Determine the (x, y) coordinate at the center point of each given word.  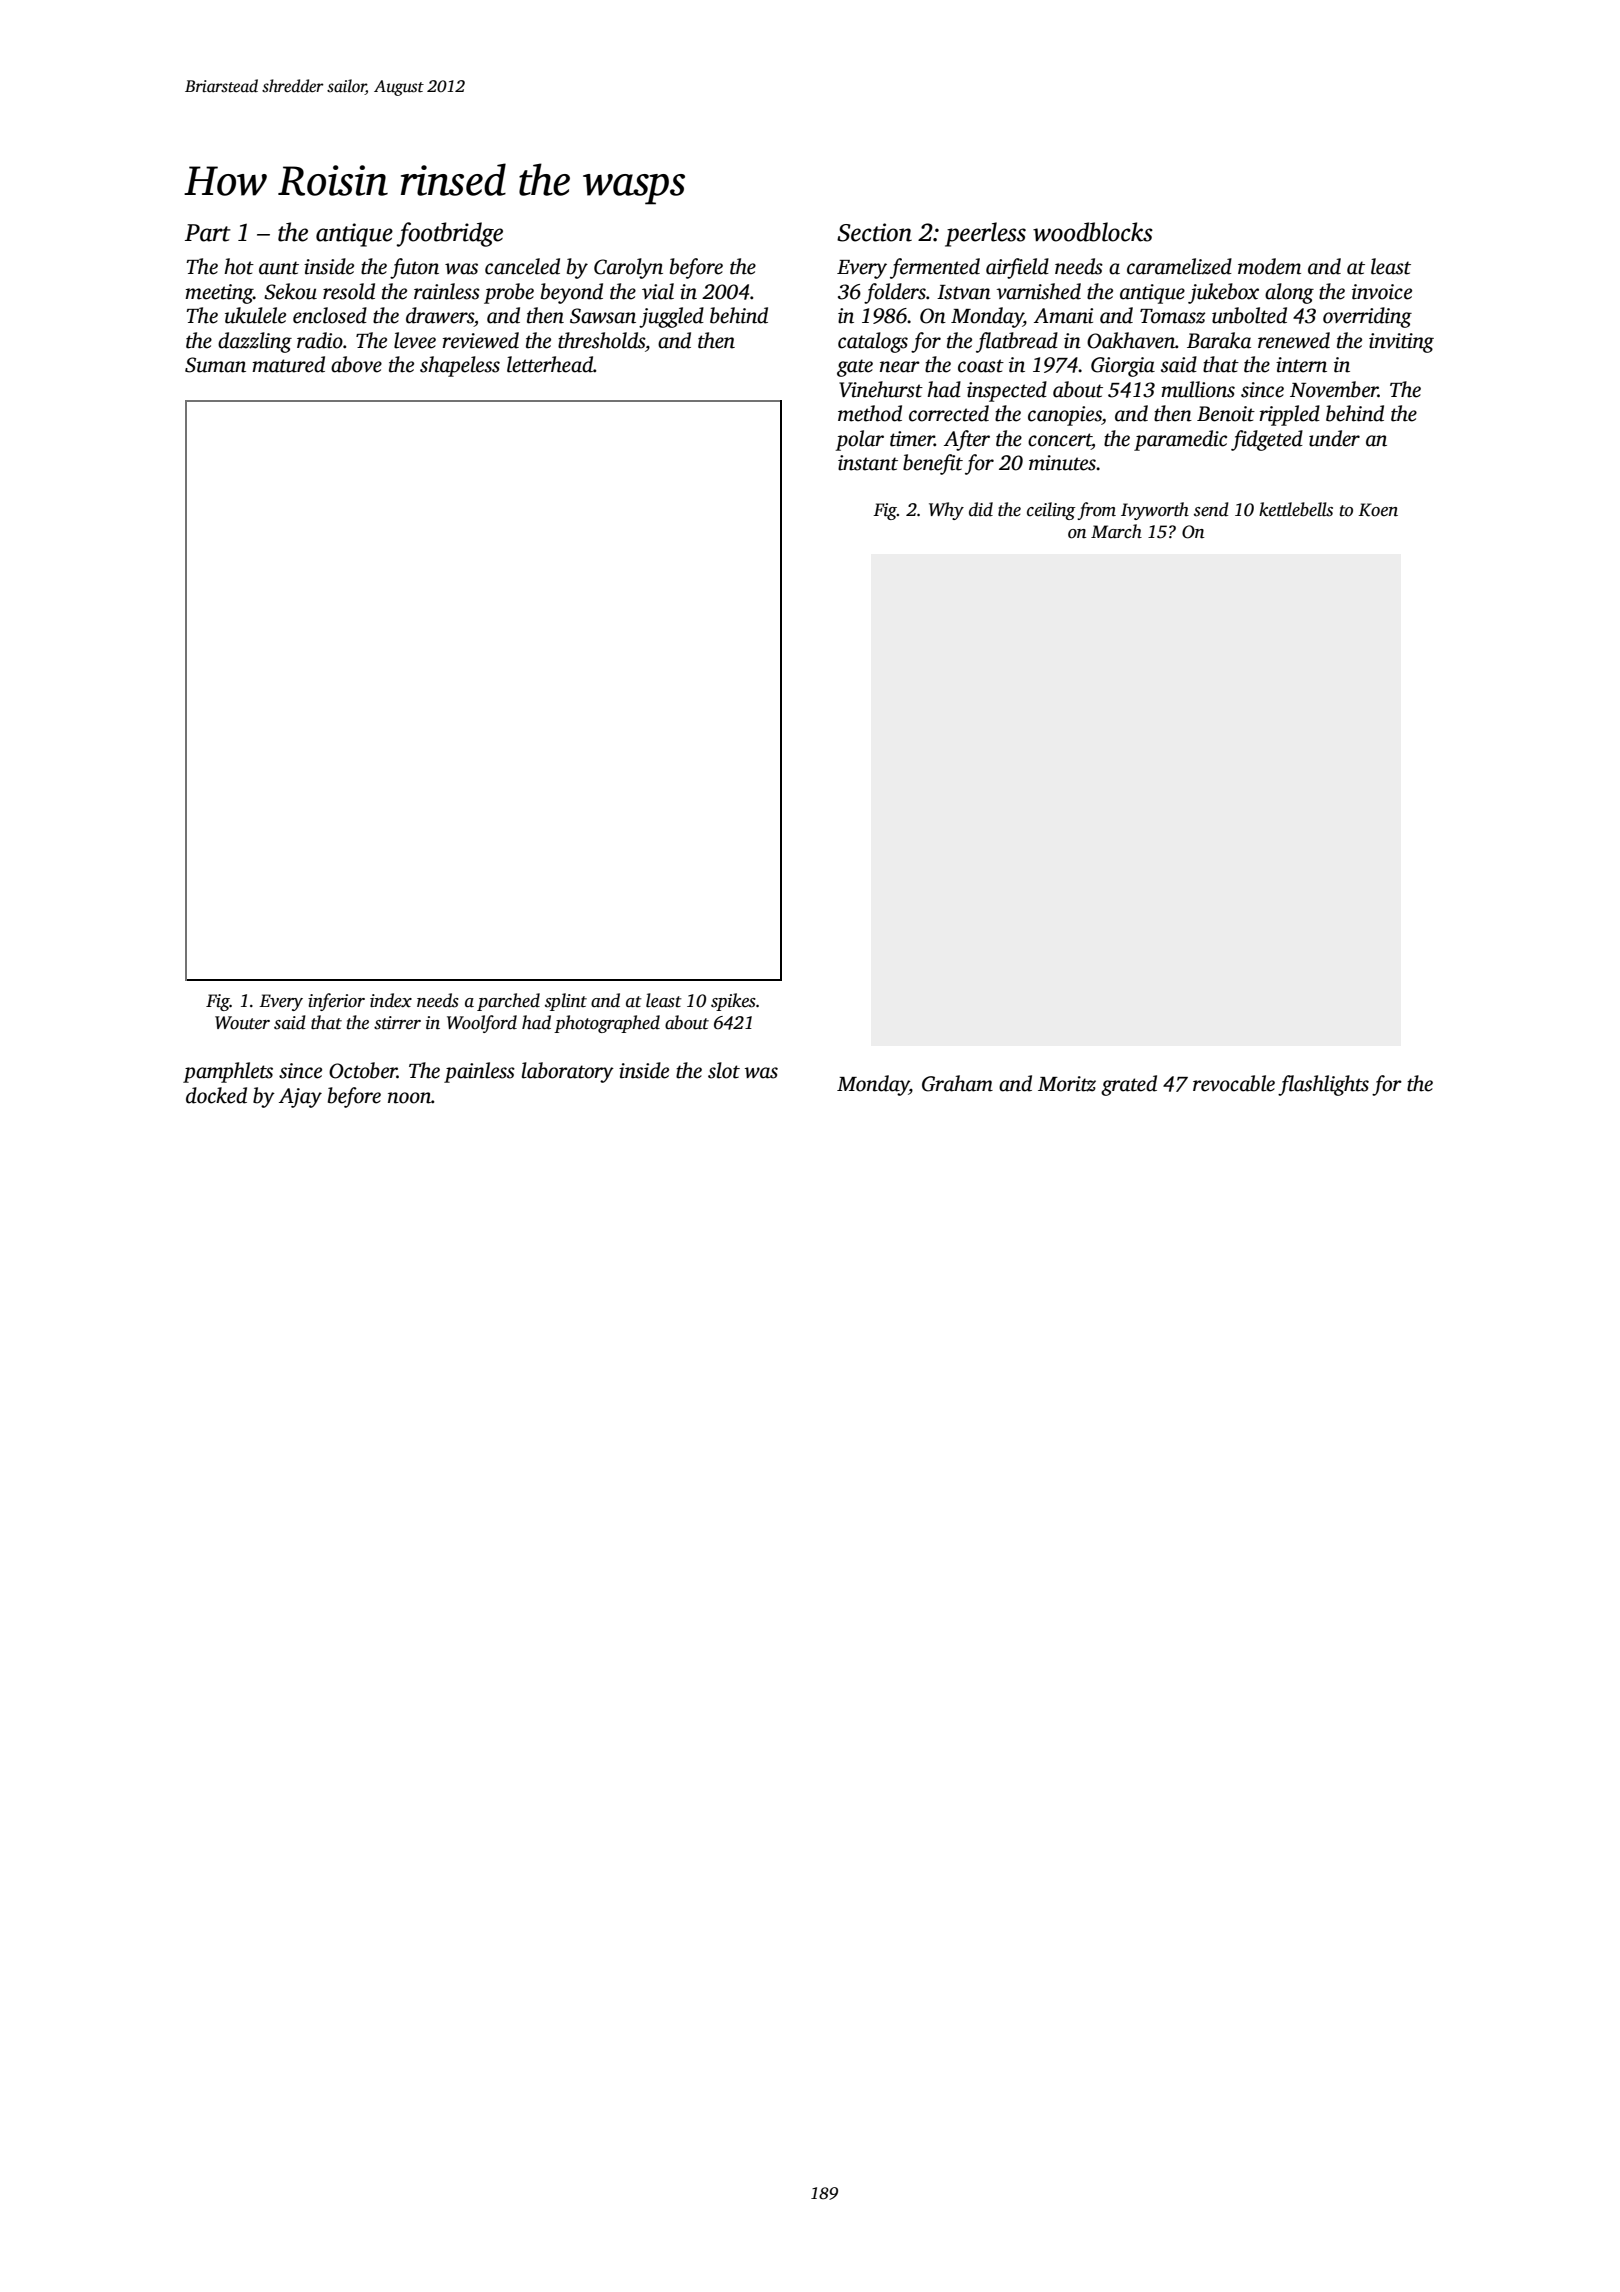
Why (946, 511)
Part (208, 233)
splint (566, 1002)
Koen (1378, 510)
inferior (336, 1002)
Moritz (1067, 1084)
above (356, 364)
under (1334, 438)
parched (508, 1002)
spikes (733, 1002)
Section (874, 232)
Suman (215, 365)
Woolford (482, 1024)
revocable (1234, 1083)
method (870, 413)
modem (1269, 266)
